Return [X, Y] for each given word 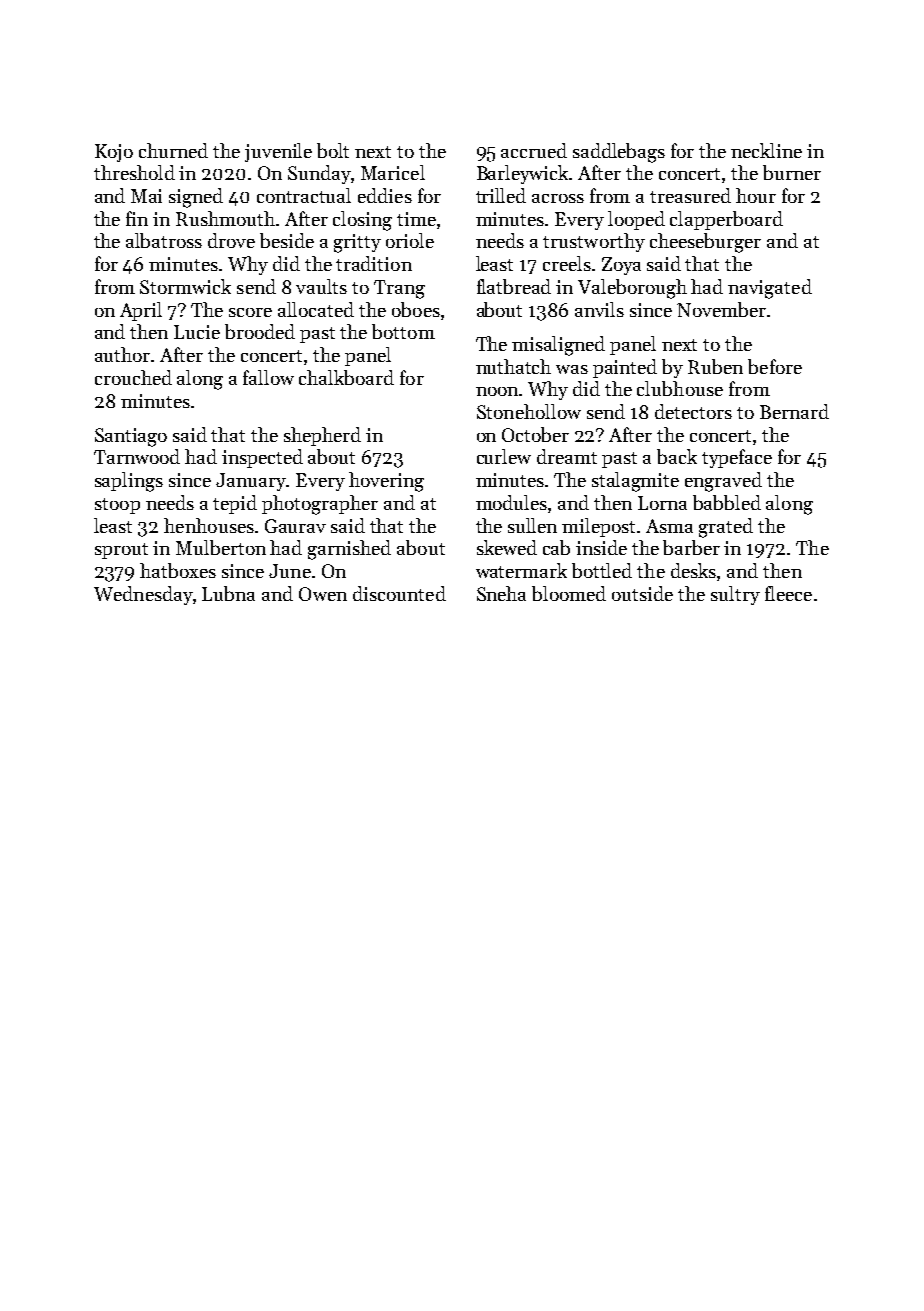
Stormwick [185, 286]
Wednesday [143, 595]
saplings [129, 482]
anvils [599, 309]
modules [511, 502]
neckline [766, 150]
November [721, 309]
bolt [333, 150]
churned [173, 150]
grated [726, 528]
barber [691, 547]
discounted [399, 593]
